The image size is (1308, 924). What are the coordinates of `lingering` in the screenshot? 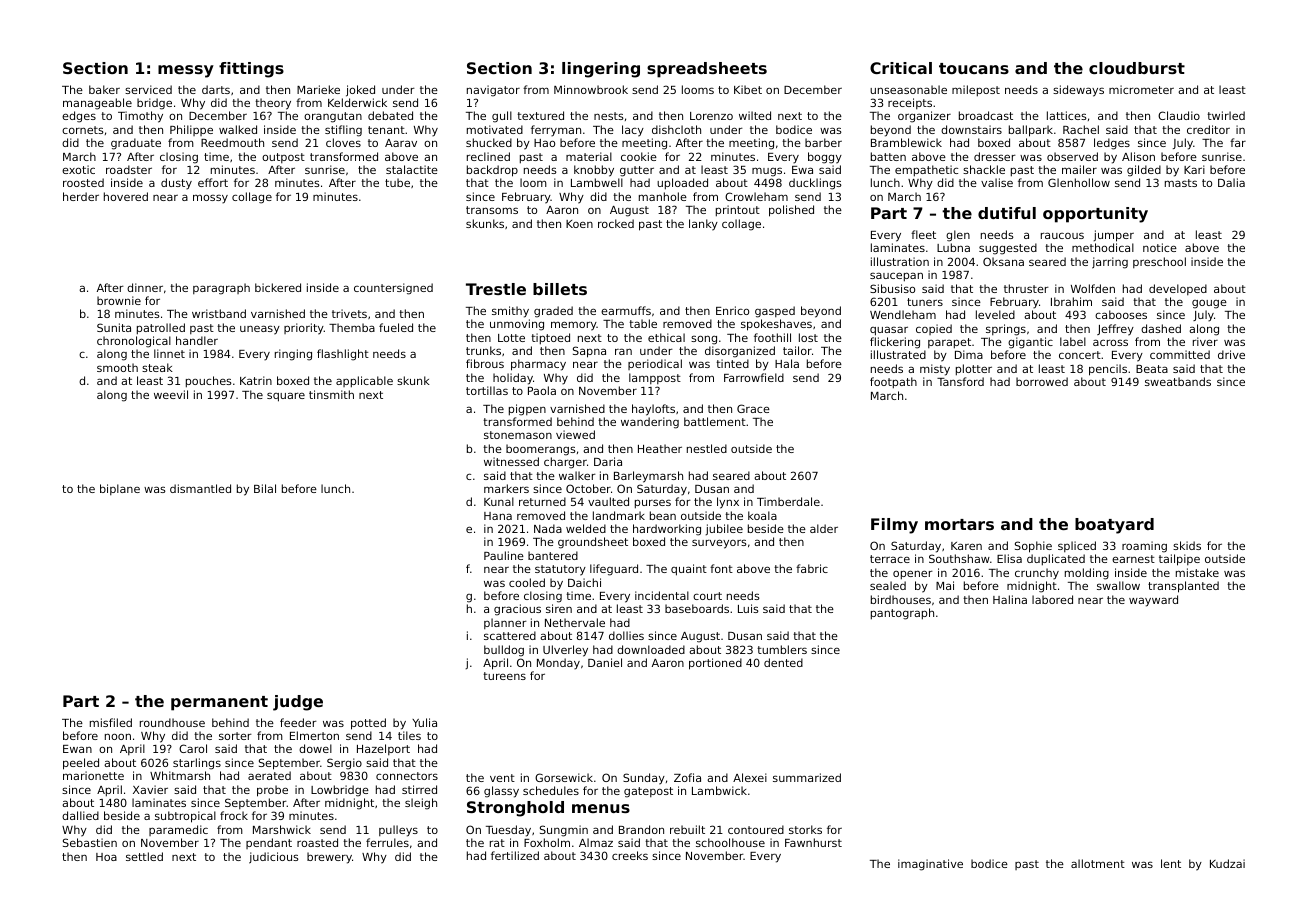 It's located at (601, 70).
